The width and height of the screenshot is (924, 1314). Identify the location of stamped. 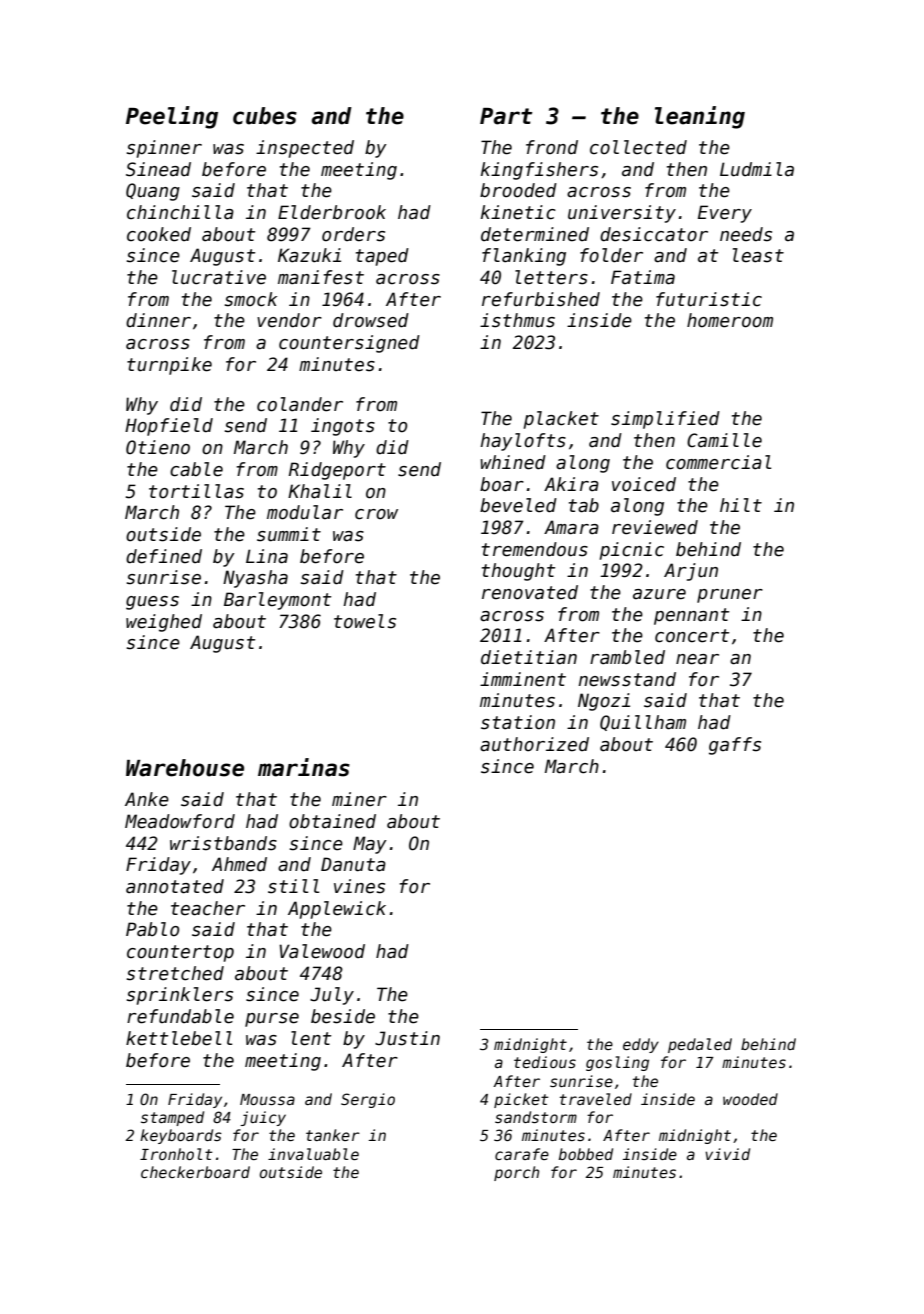
(172, 1118).
